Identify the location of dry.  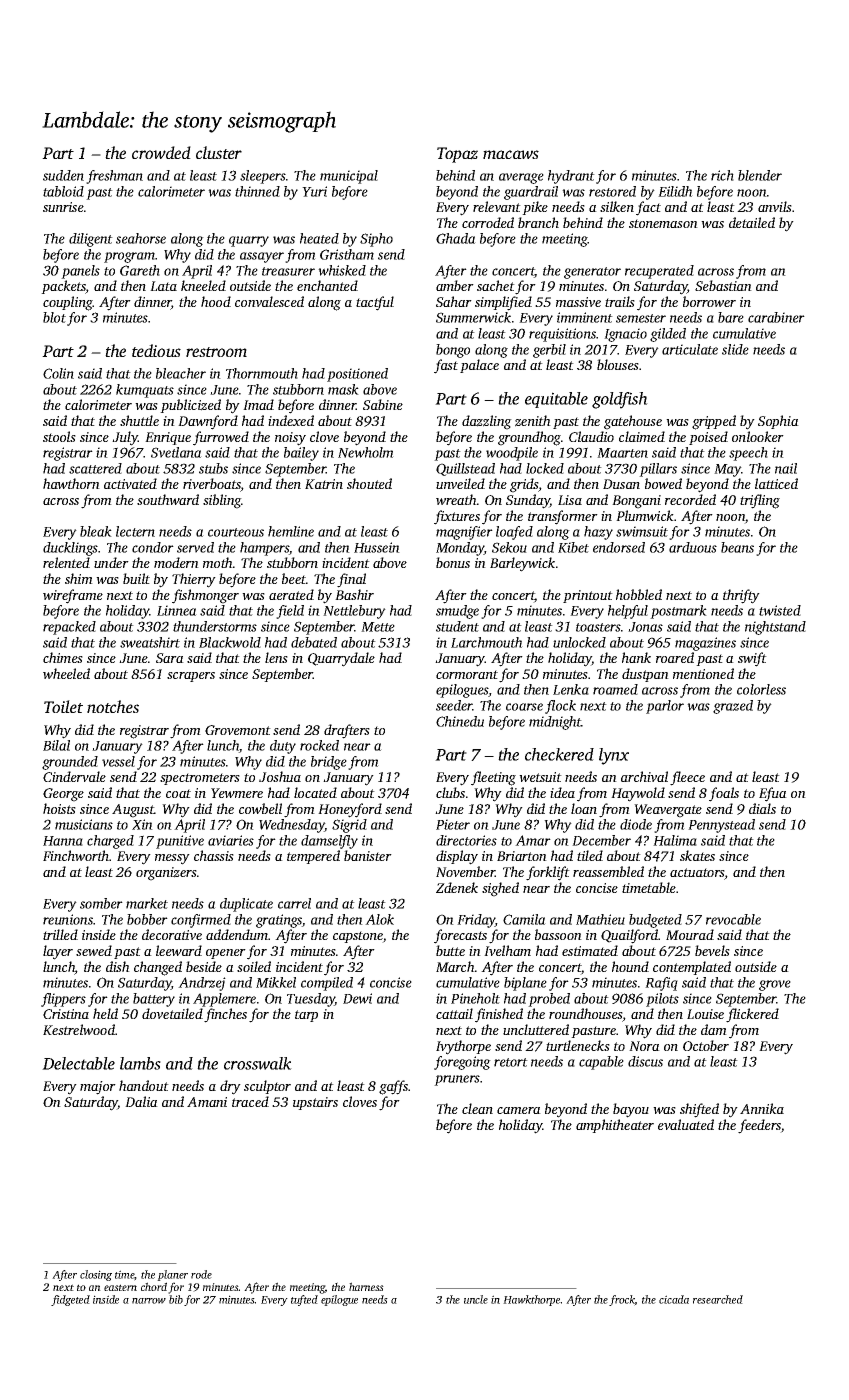
(230, 1087).
